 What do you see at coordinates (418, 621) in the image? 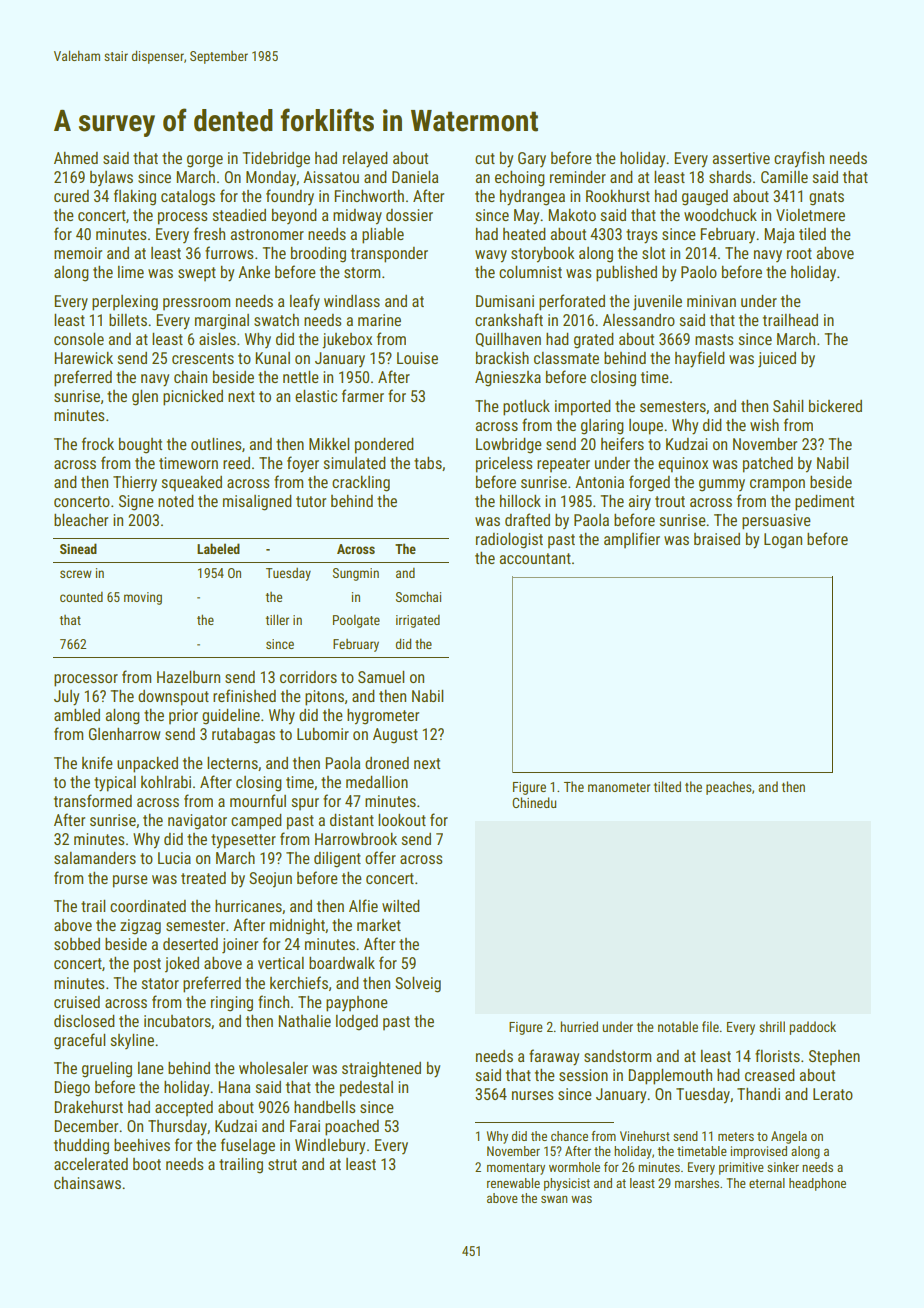
I see `irrigated` at bounding box center [418, 621].
